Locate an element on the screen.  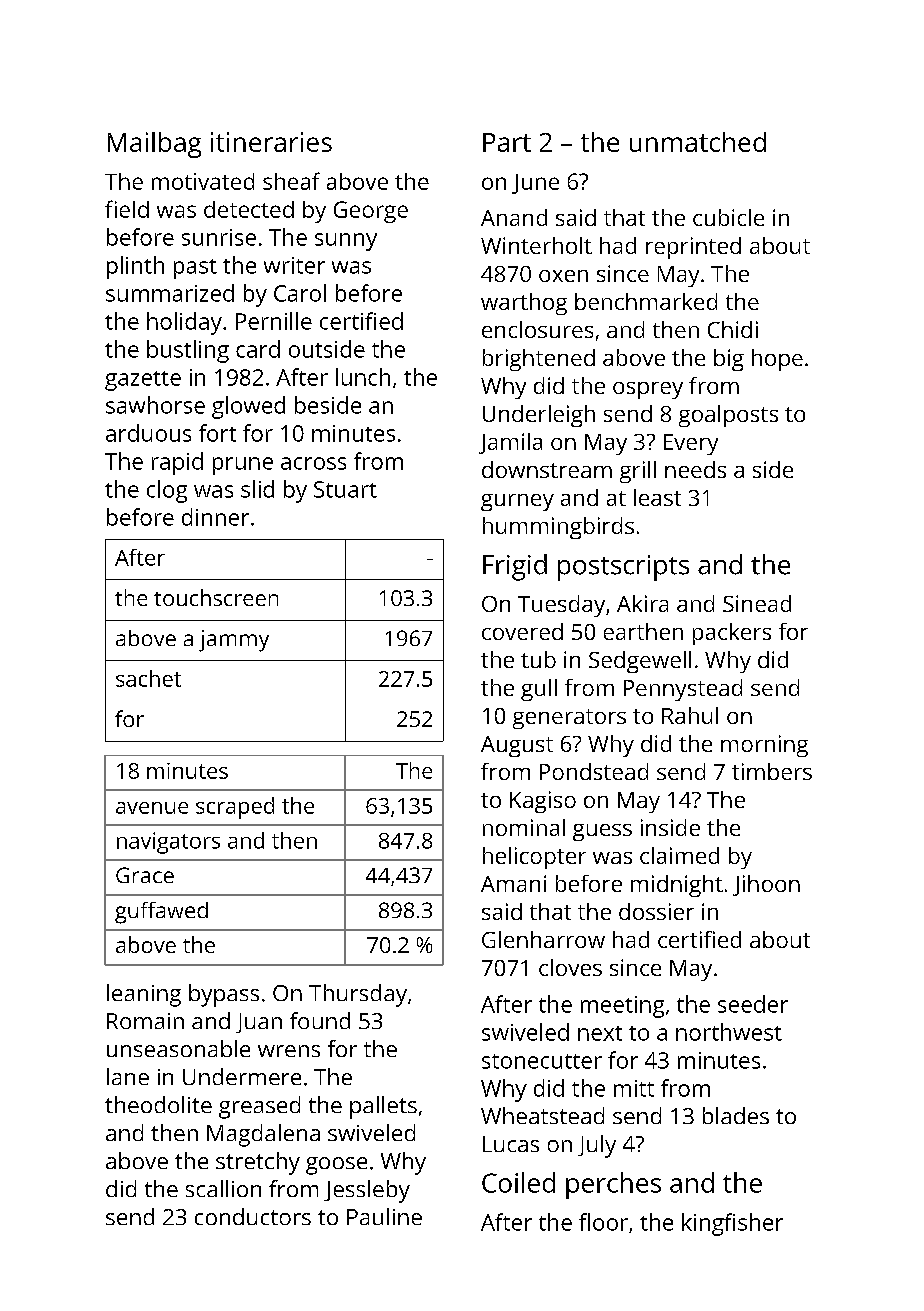
scallion is located at coordinates (223, 1188).
